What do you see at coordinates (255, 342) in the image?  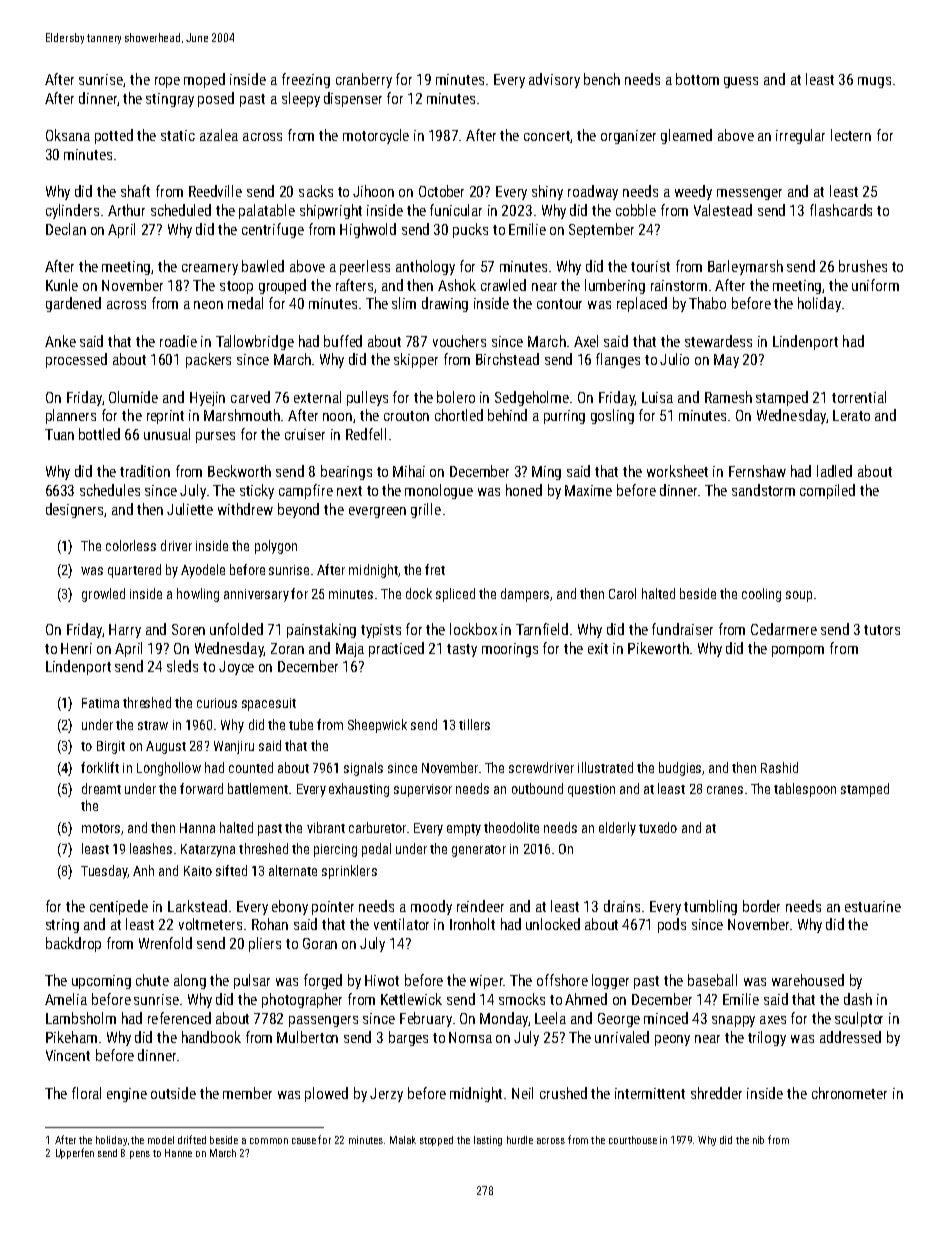 I see `Tallowbridge` at bounding box center [255, 342].
